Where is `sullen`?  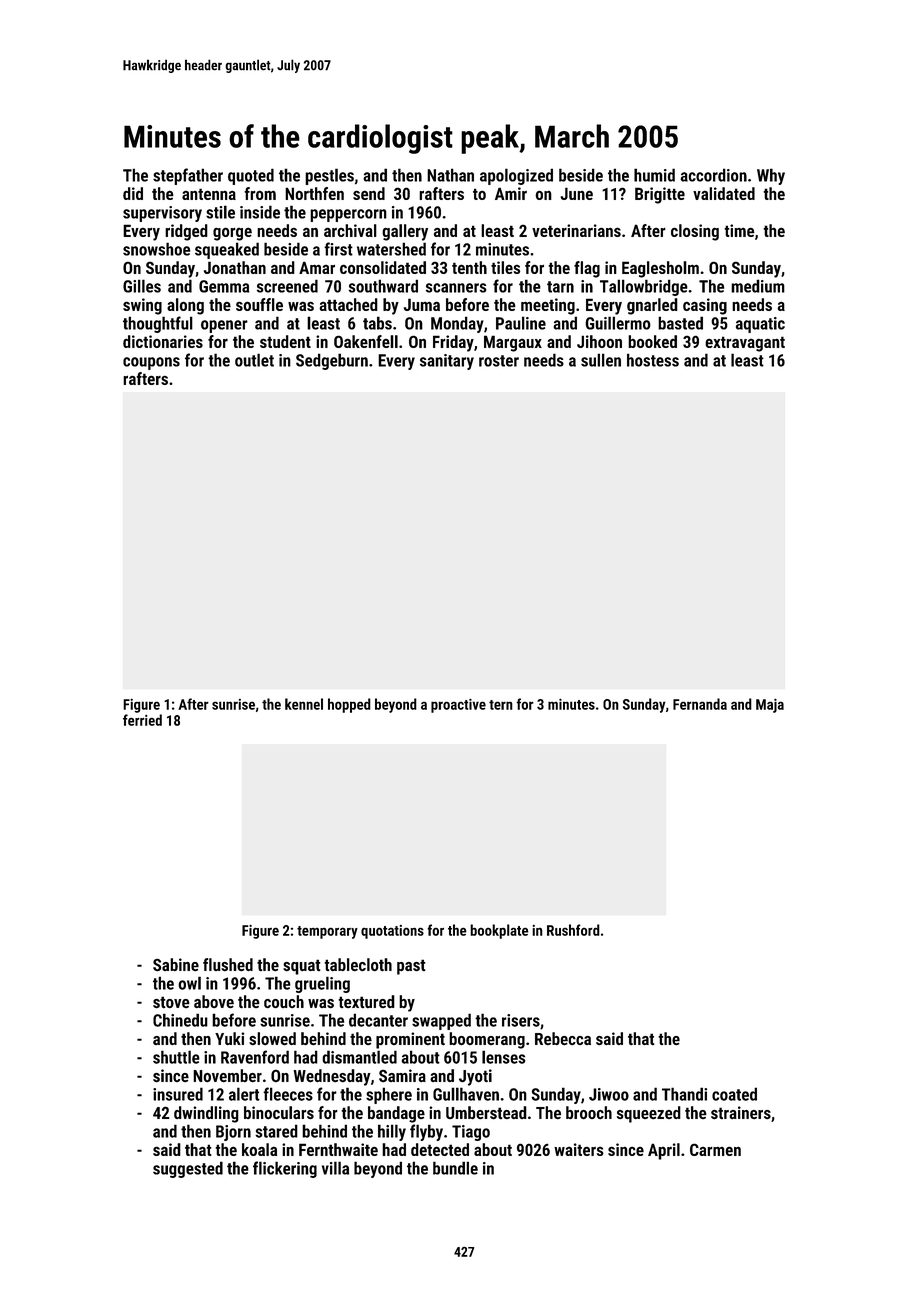
sullen is located at coordinates (601, 360).
